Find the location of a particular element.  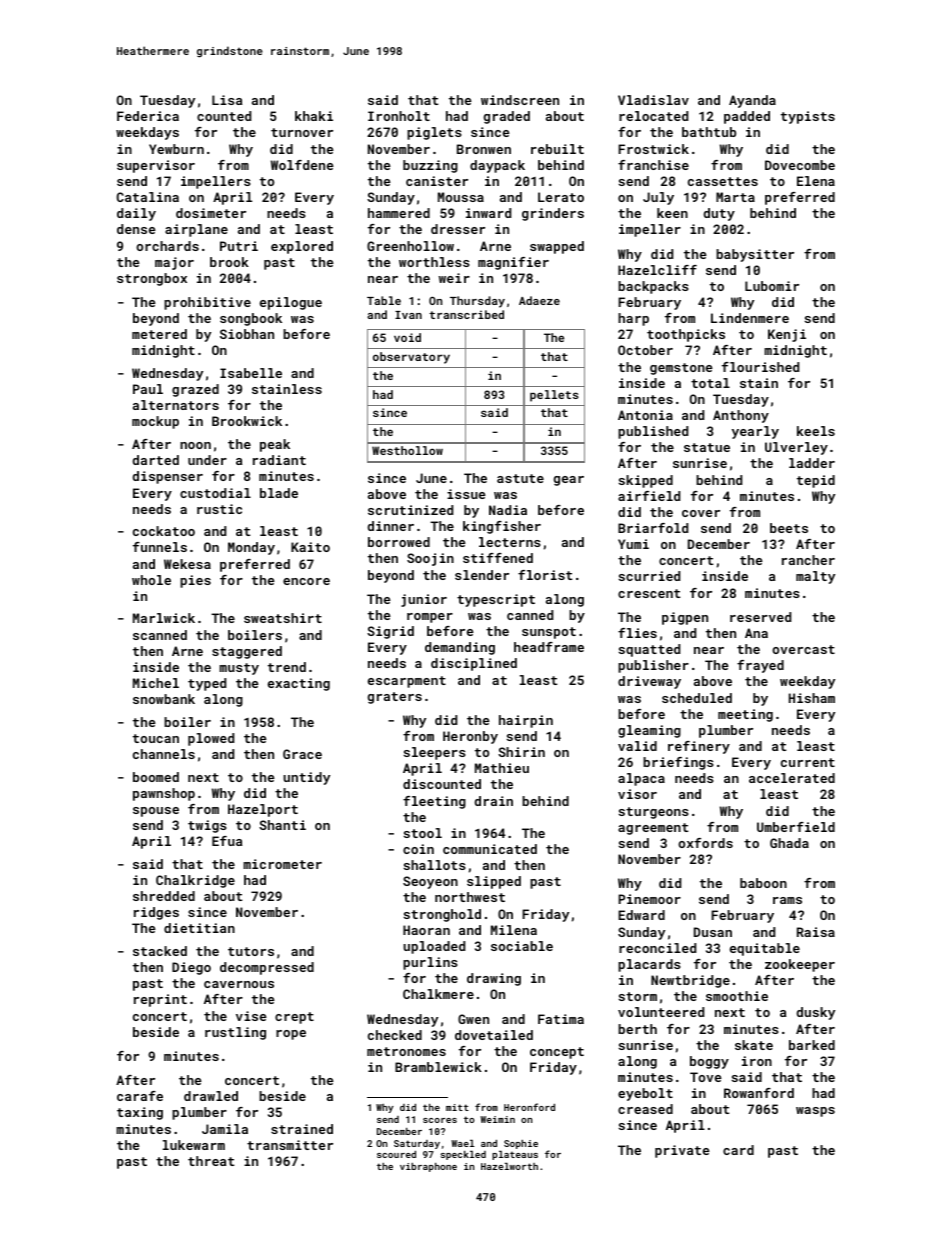

Chalkridge is located at coordinates (195, 881).
